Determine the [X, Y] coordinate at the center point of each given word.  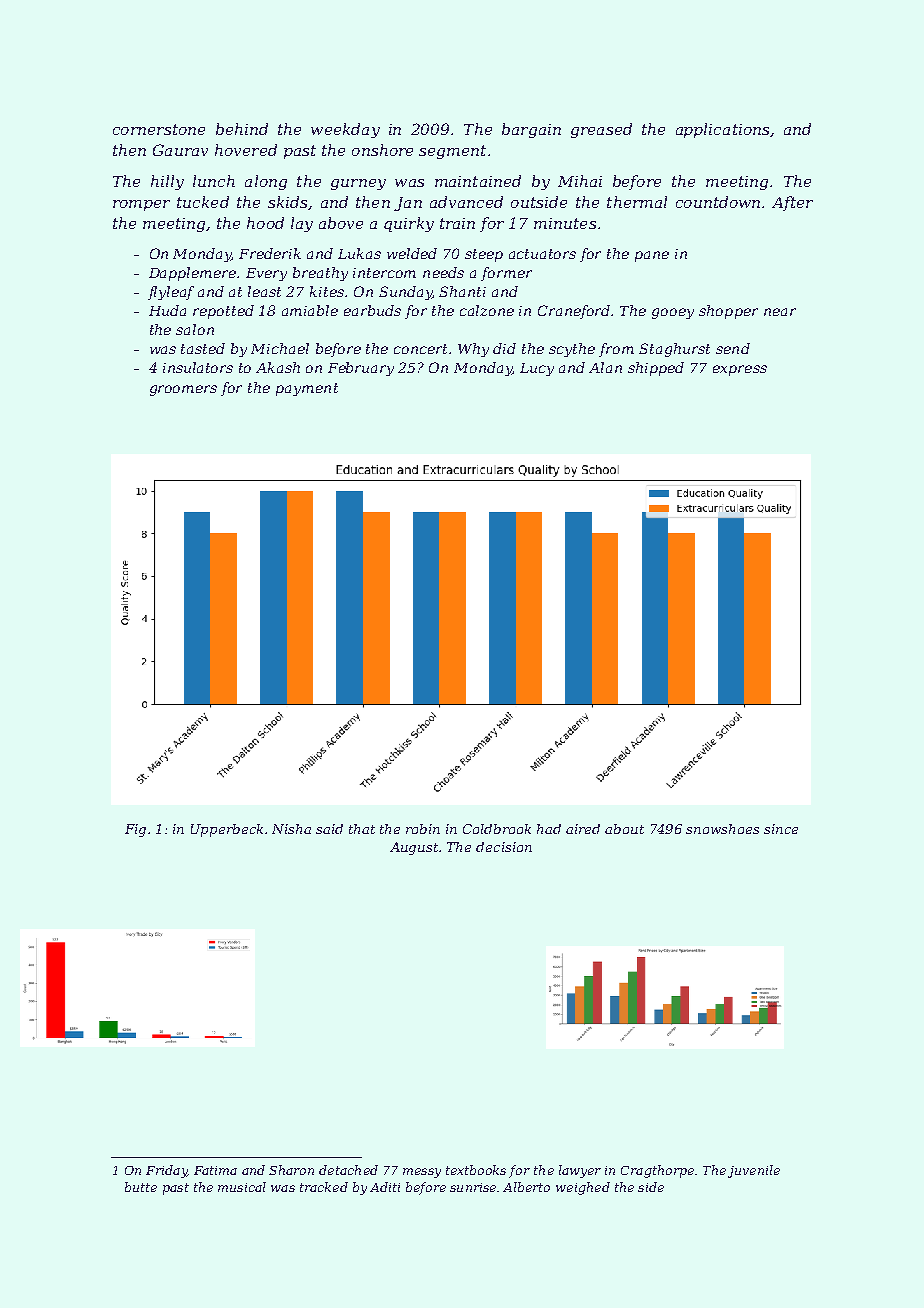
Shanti [462, 291]
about [624, 829]
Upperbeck [227, 830]
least [264, 291]
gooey [673, 313]
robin [423, 829]
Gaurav [180, 150]
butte [141, 1187]
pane [652, 256]
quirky [409, 224]
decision [504, 847]
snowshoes [722, 829]
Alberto [526, 1187]
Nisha [291, 829]
